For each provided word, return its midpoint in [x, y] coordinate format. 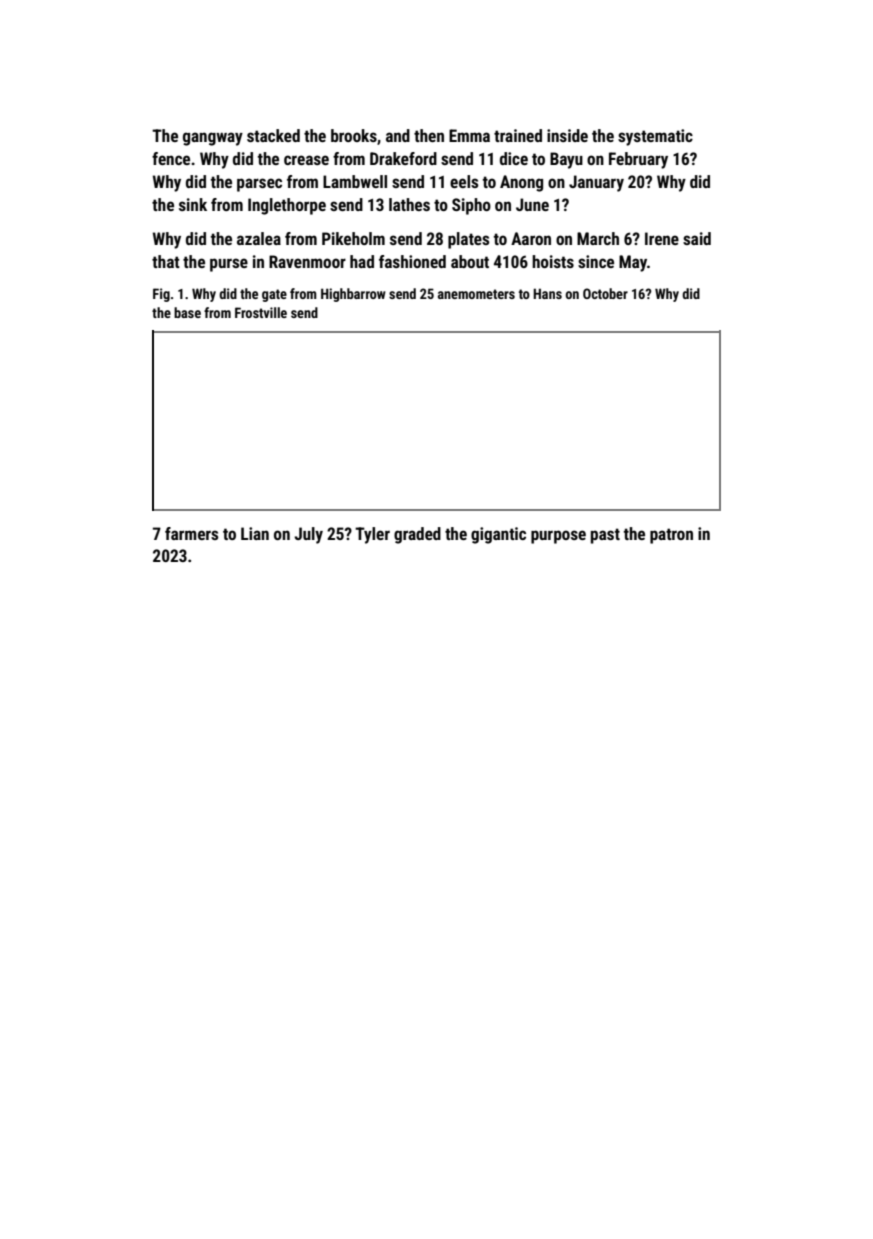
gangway [213, 139]
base [187, 312]
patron [671, 536]
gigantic [498, 535]
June [532, 204]
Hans [547, 293]
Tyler [372, 535]
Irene [662, 238]
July [308, 535]
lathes [409, 204]
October [605, 293]
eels [464, 181]
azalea [259, 238]
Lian [255, 533]
